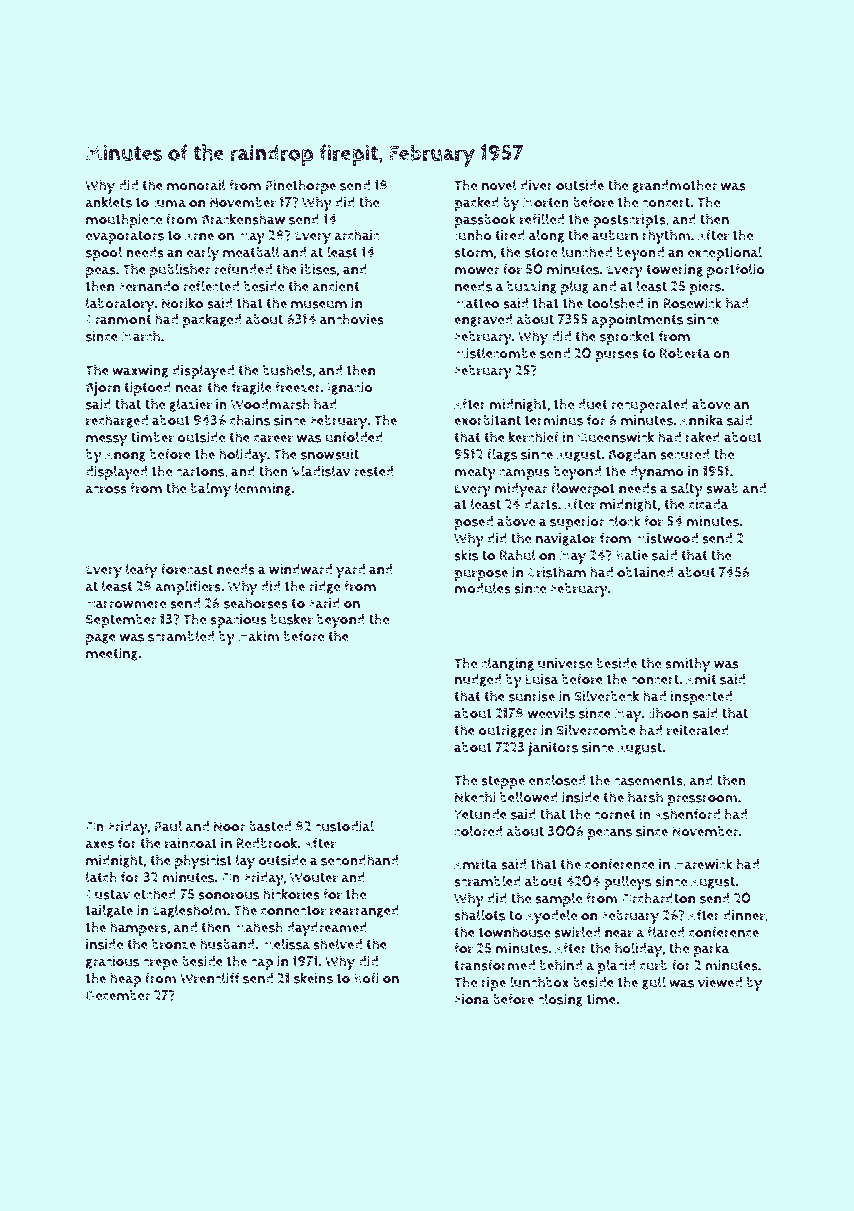  Describe the element at coordinates (495, 353) in the screenshot. I see `Mistlecombe` at that location.
